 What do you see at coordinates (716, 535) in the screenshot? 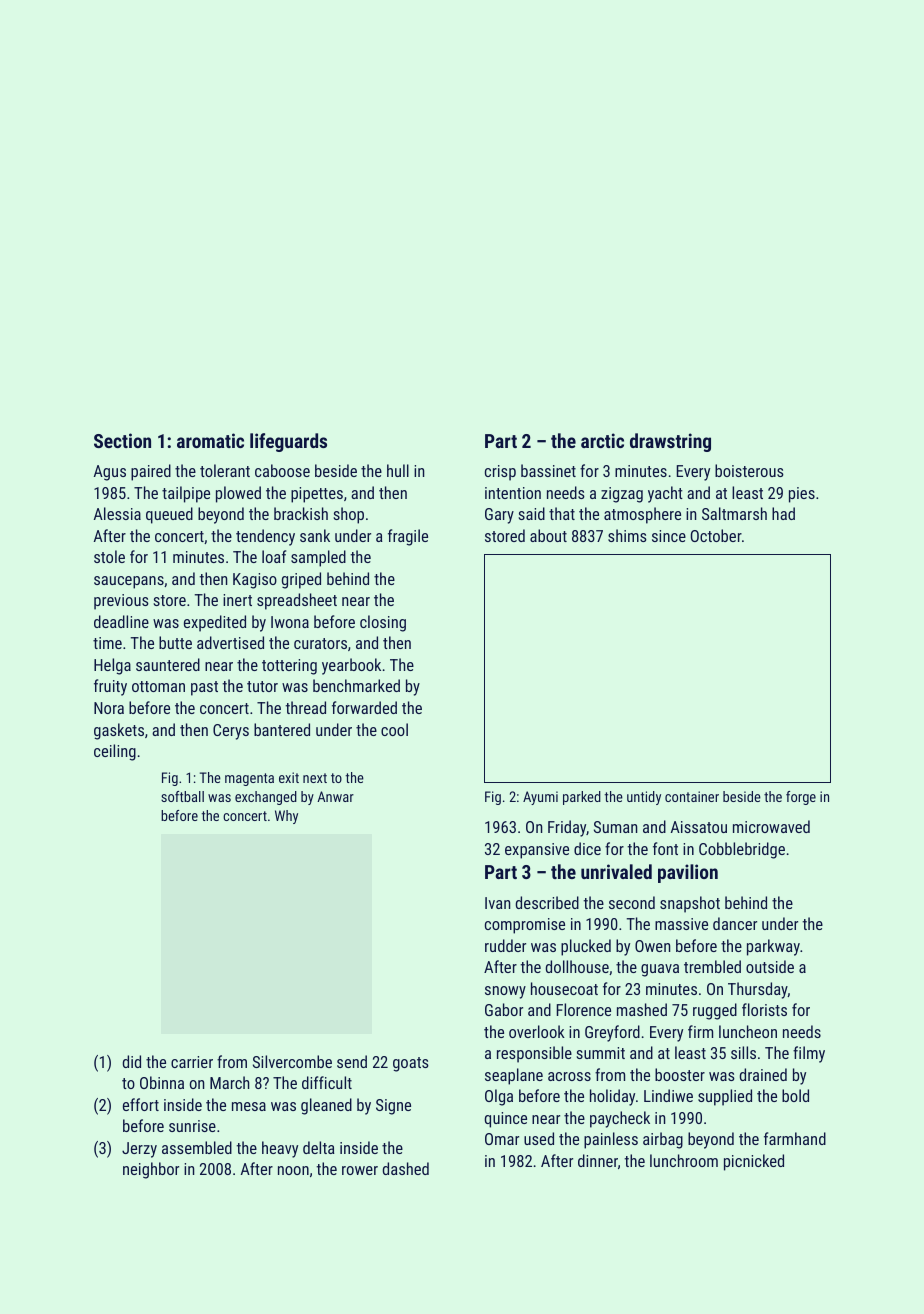
I see `October` at bounding box center [716, 535].
